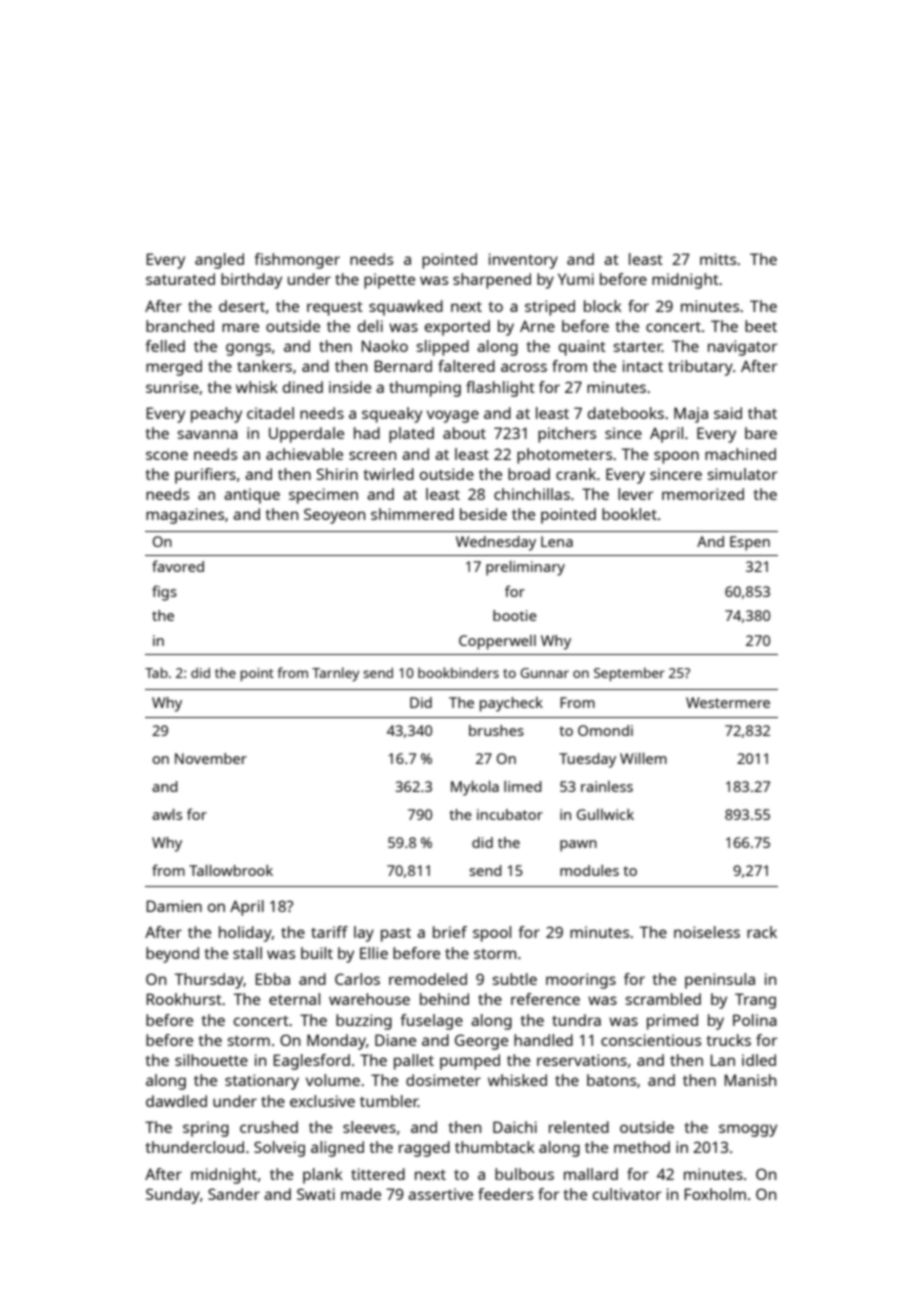 The width and height of the screenshot is (923, 1311). What do you see at coordinates (515, 615) in the screenshot?
I see `bootie` at bounding box center [515, 615].
